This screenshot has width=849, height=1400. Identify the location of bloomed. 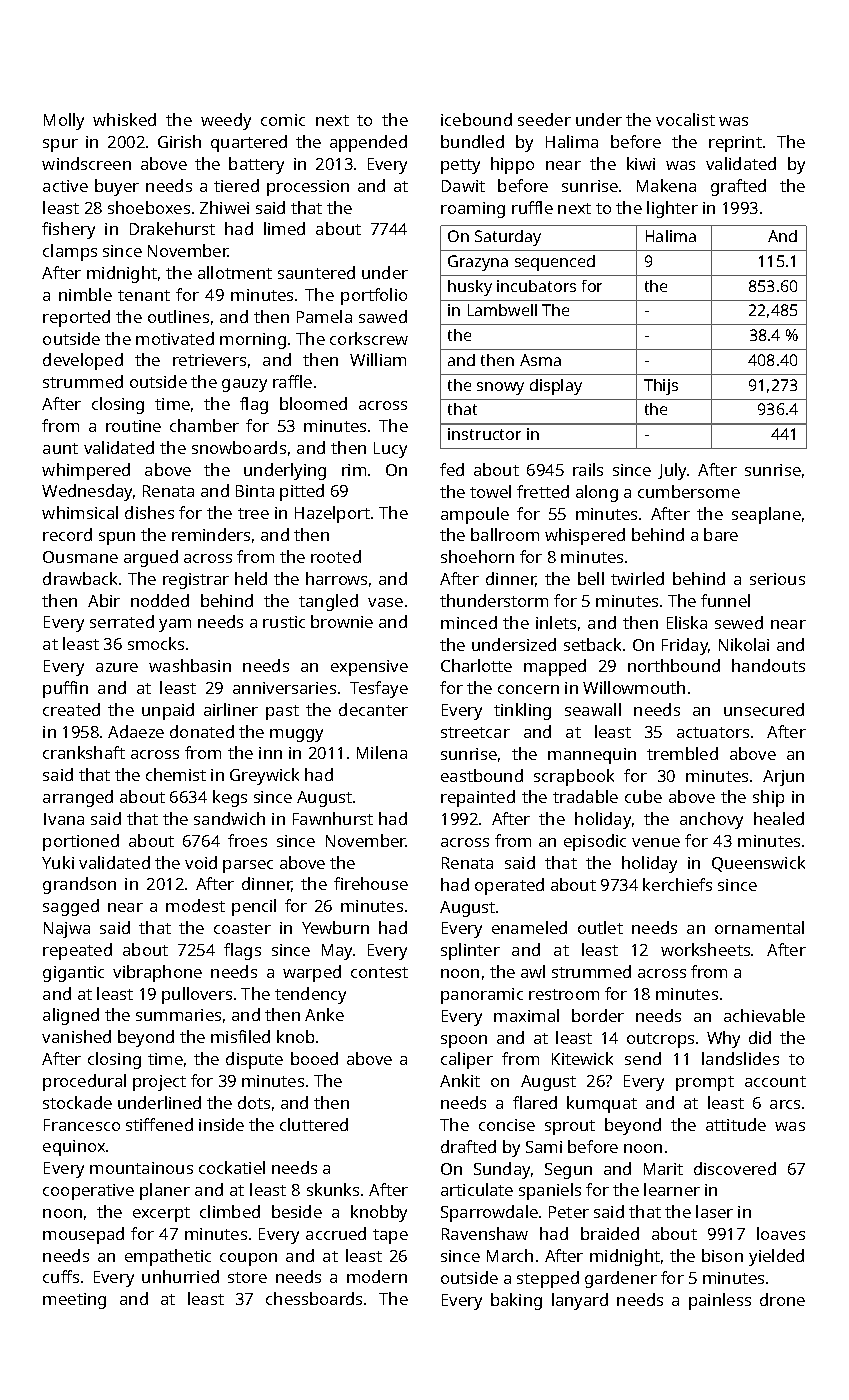
(313, 403).
